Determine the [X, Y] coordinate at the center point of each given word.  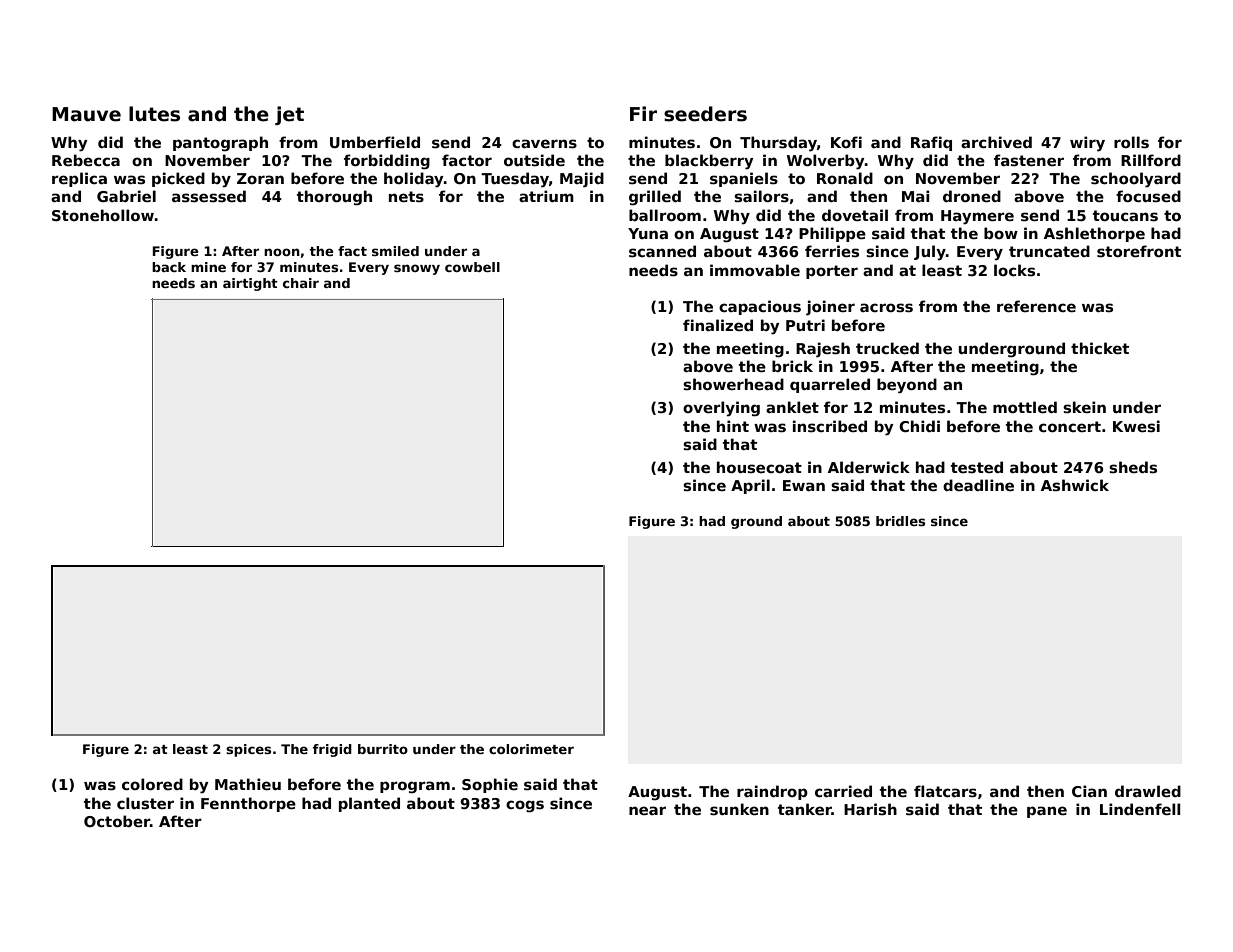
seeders [705, 114]
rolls [1131, 142]
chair [301, 283]
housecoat [759, 467]
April [750, 486]
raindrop [772, 792]
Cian [1089, 791]
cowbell [472, 267]
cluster [145, 803]
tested [977, 467]
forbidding [387, 161]
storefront [1139, 251]
